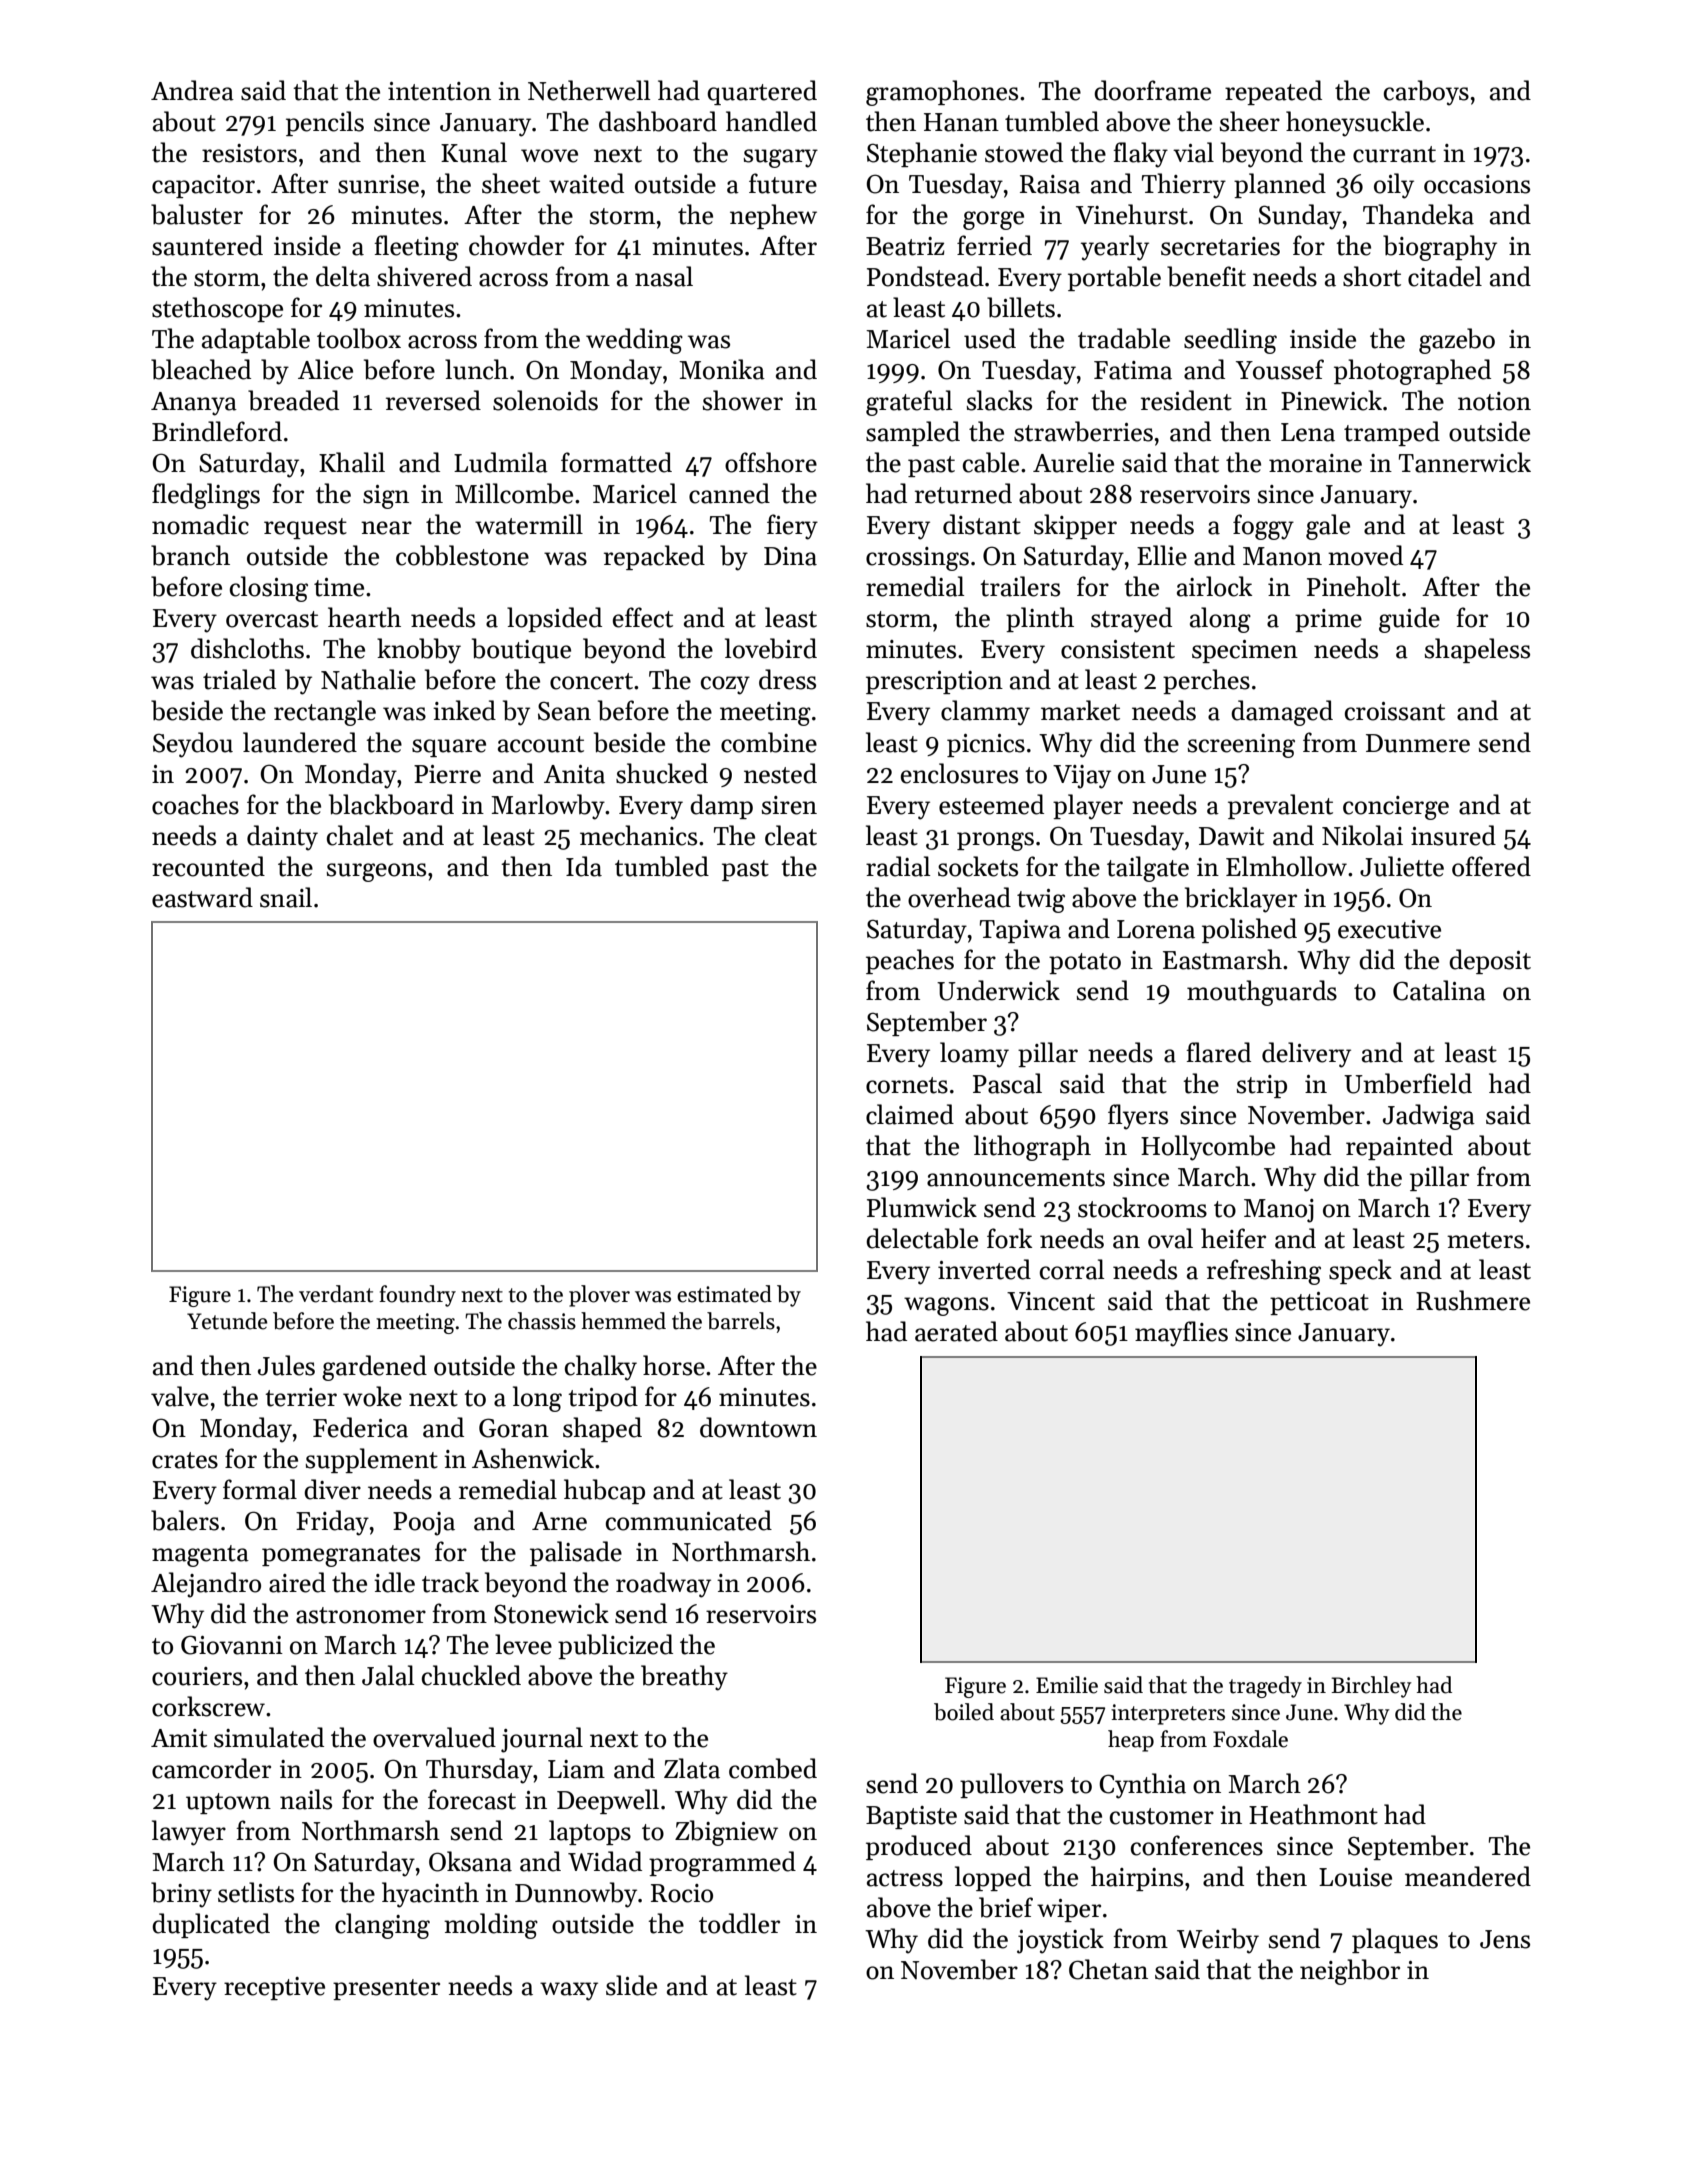 The height and width of the page is (2178, 1683). What do you see at coordinates (638, 835) in the page?
I see `mechanics` at bounding box center [638, 835].
